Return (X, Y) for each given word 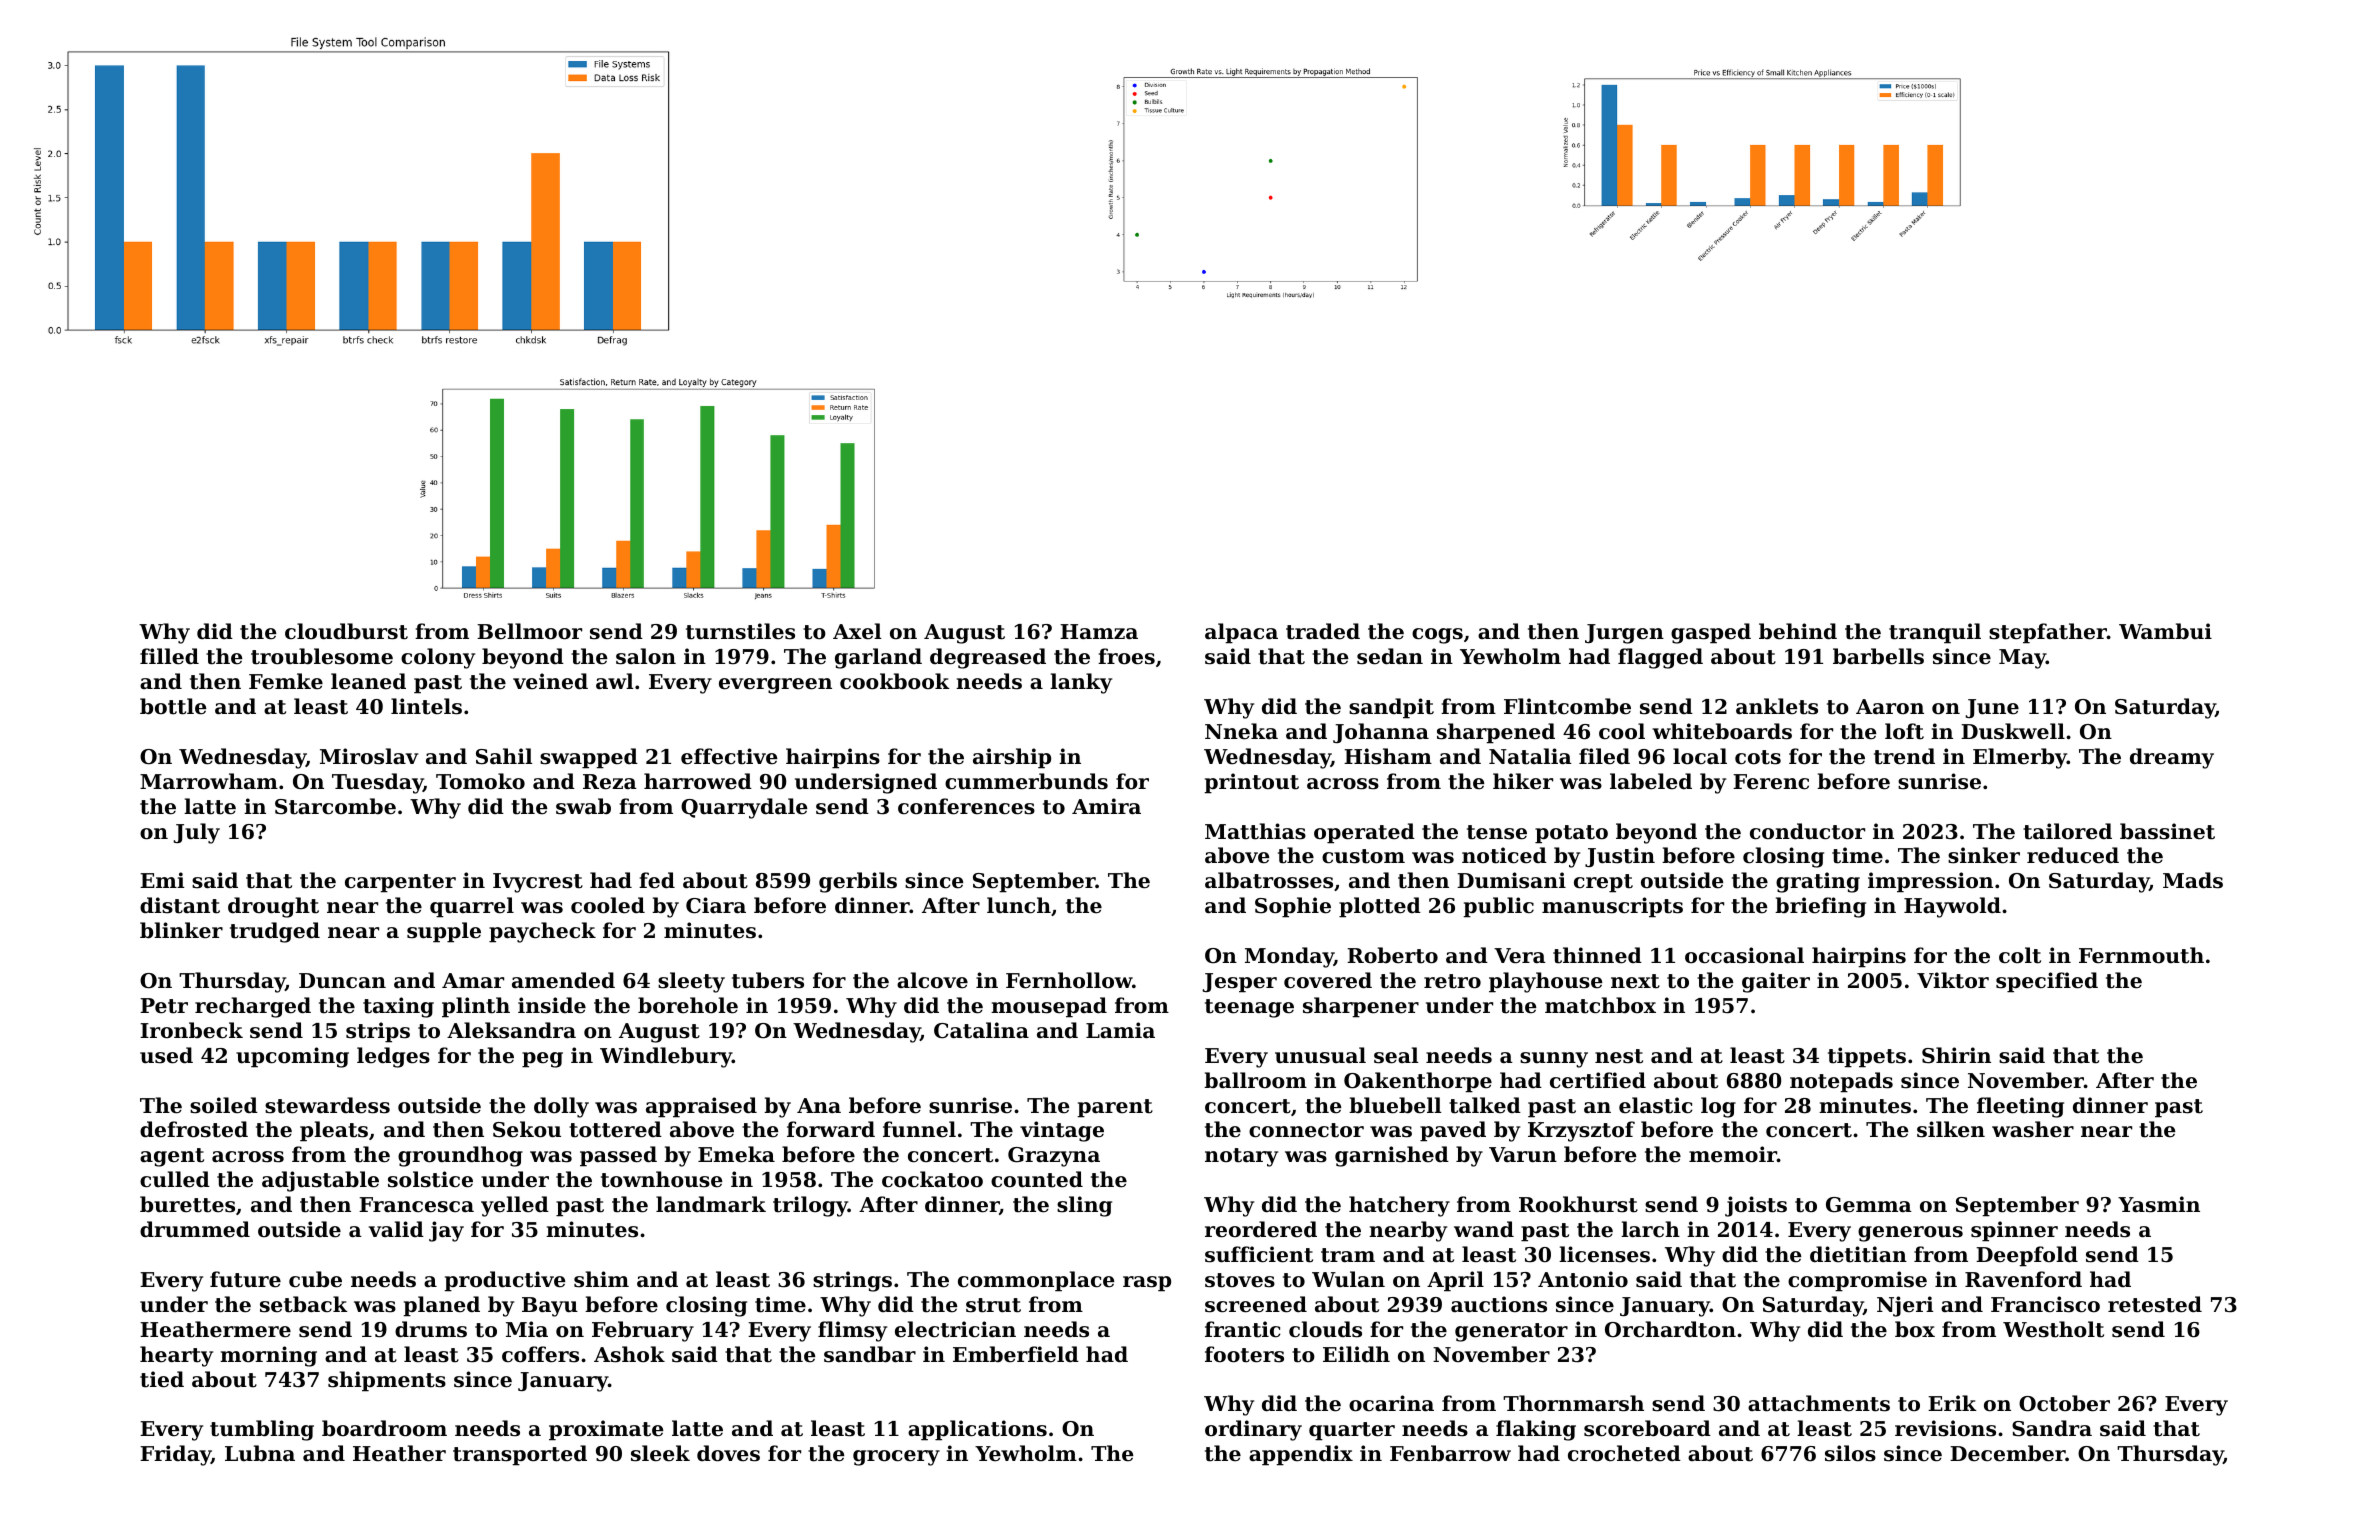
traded (1323, 631)
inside (552, 1005)
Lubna (260, 1453)
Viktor (1953, 980)
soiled (224, 1105)
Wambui (2165, 631)
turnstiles (740, 631)
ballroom (1255, 1080)
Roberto (1392, 955)
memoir (1733, 1154)
